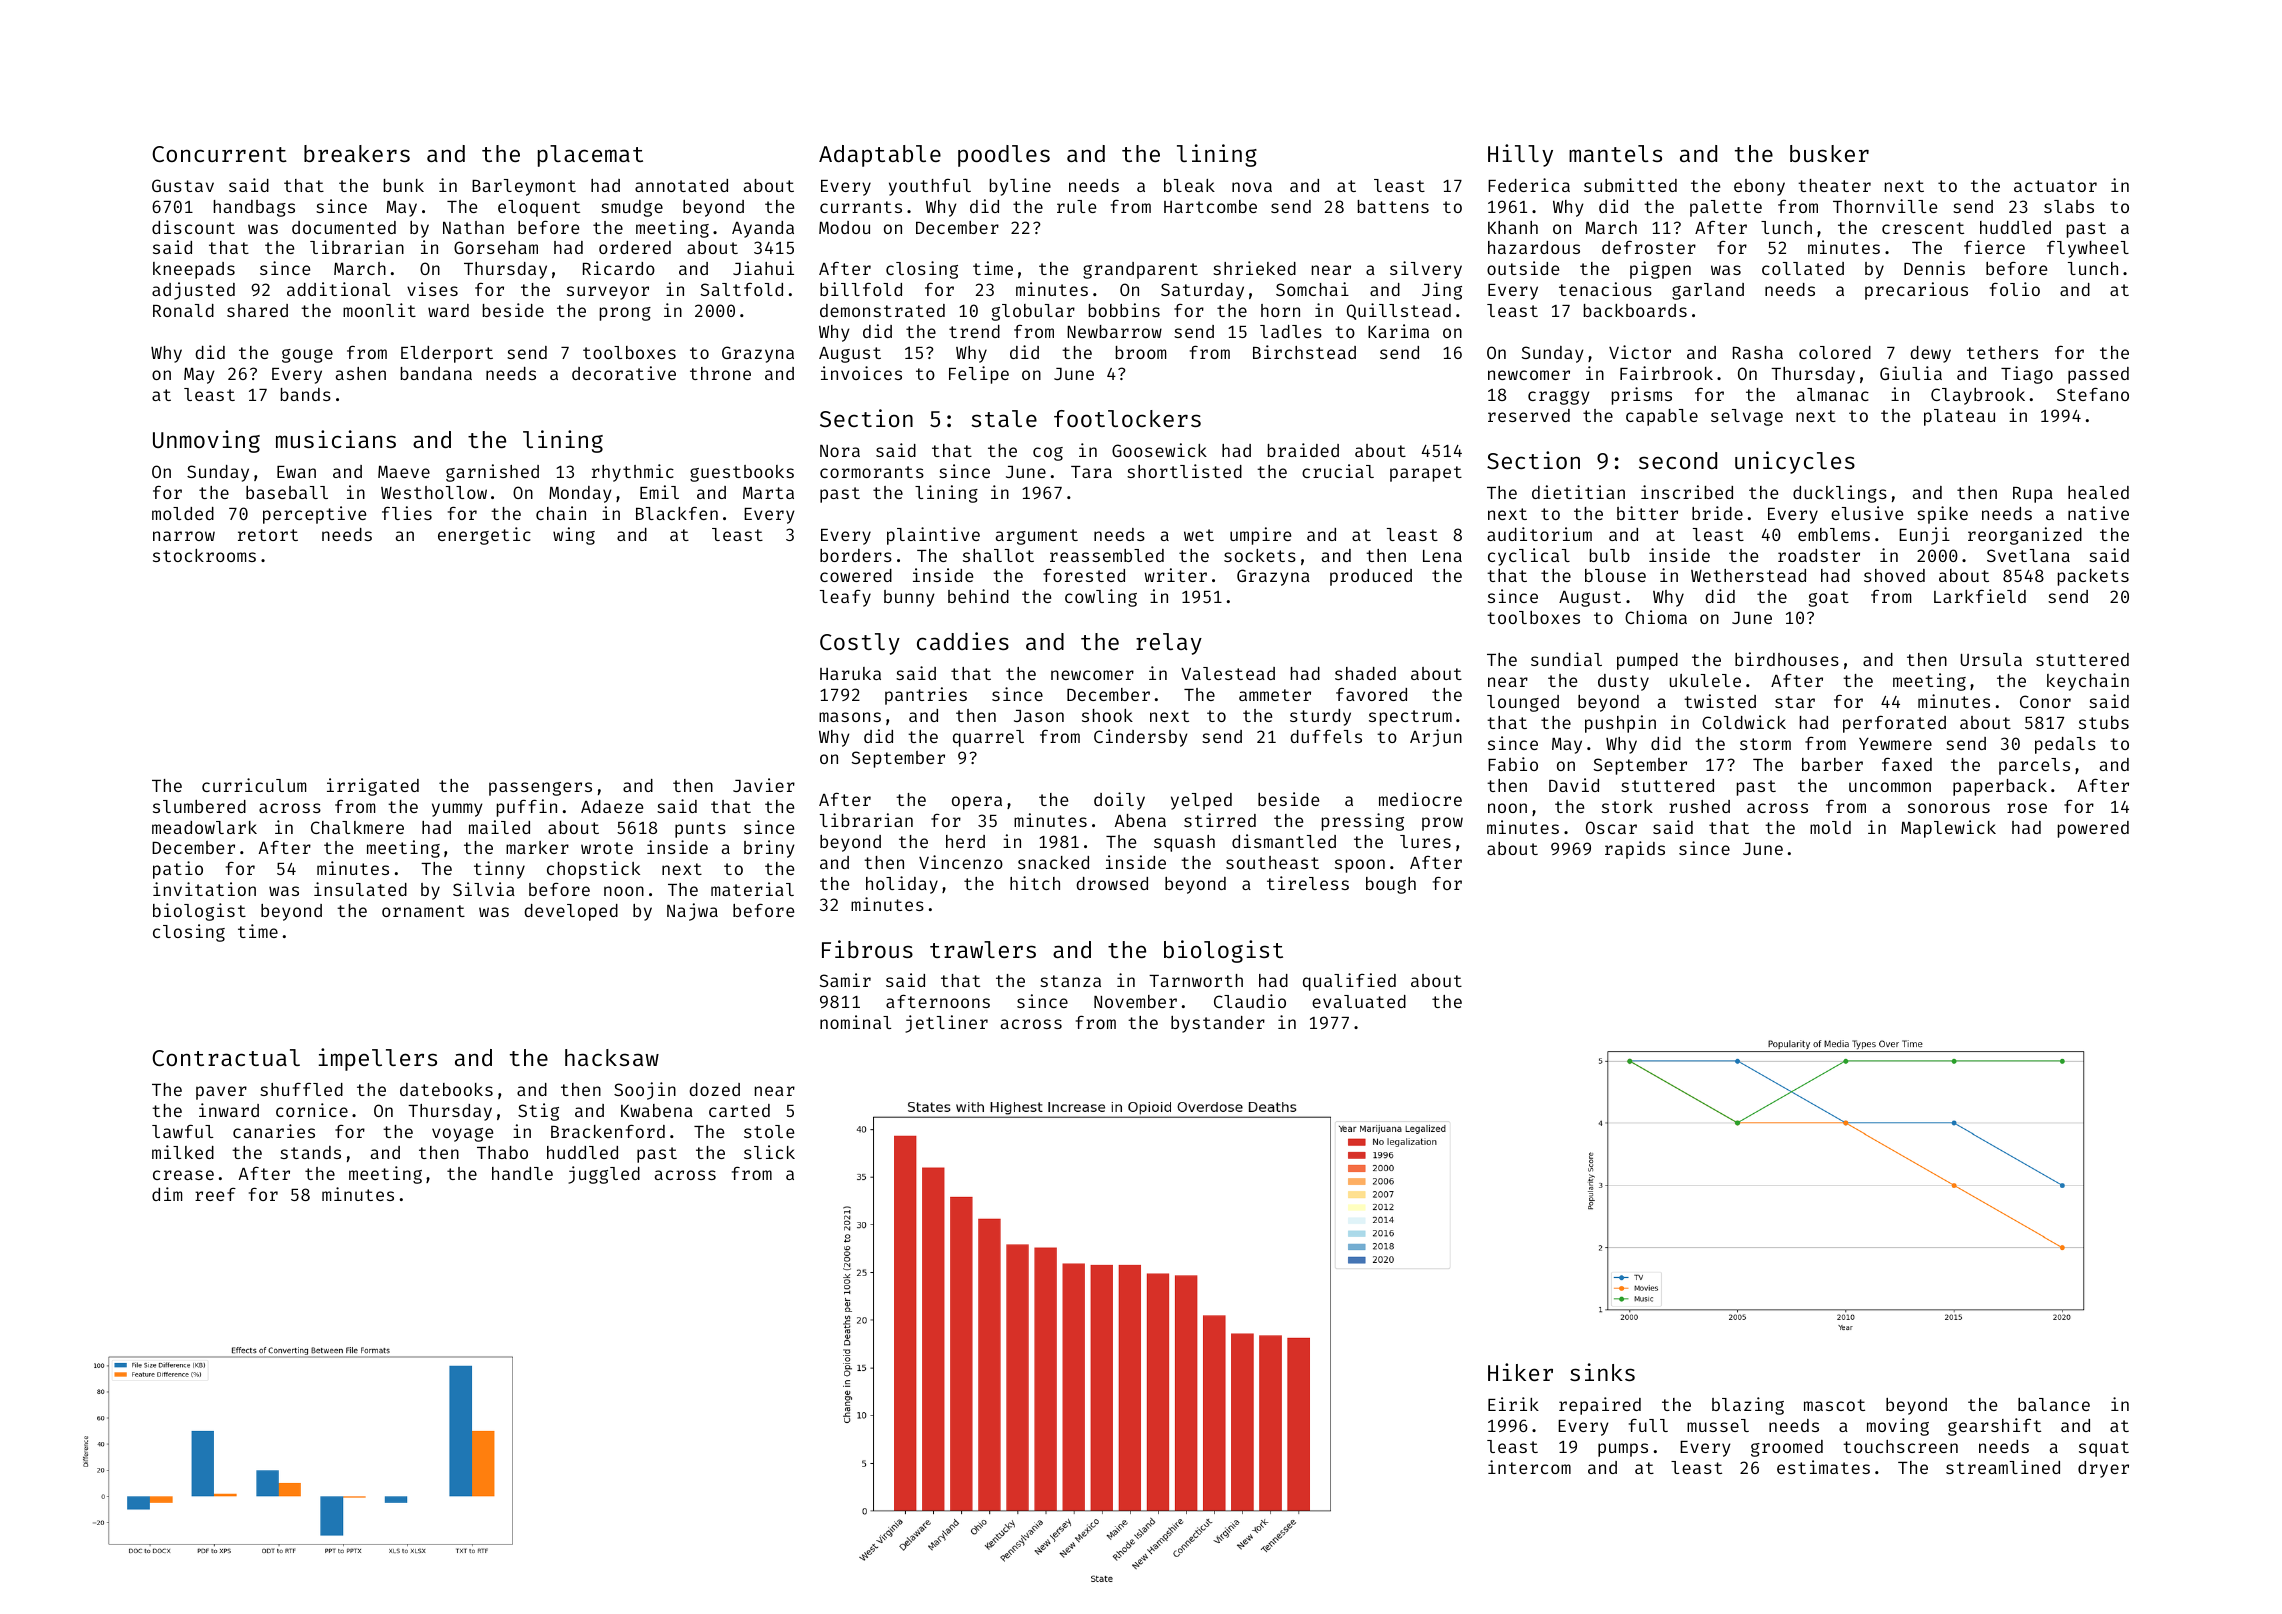  Describe the element at coordinates (1803, 268) in the page. I see `collated` at that location.
